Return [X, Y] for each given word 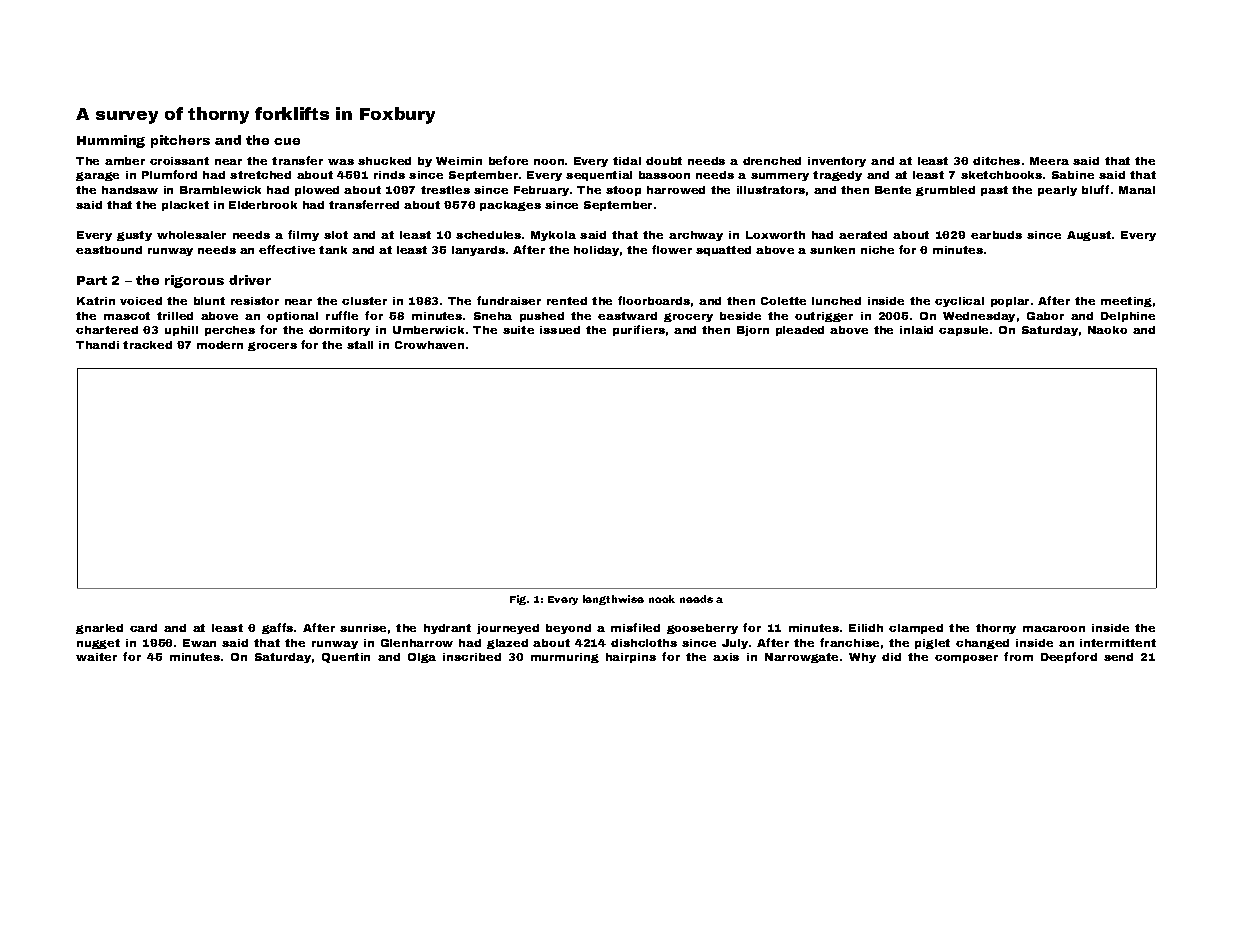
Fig [518, 600]
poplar [1010, 302]
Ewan [199, 643]
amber [125, 161]
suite [518, 330]
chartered [107, 330]
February [541, 191]
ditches [996, 161]
